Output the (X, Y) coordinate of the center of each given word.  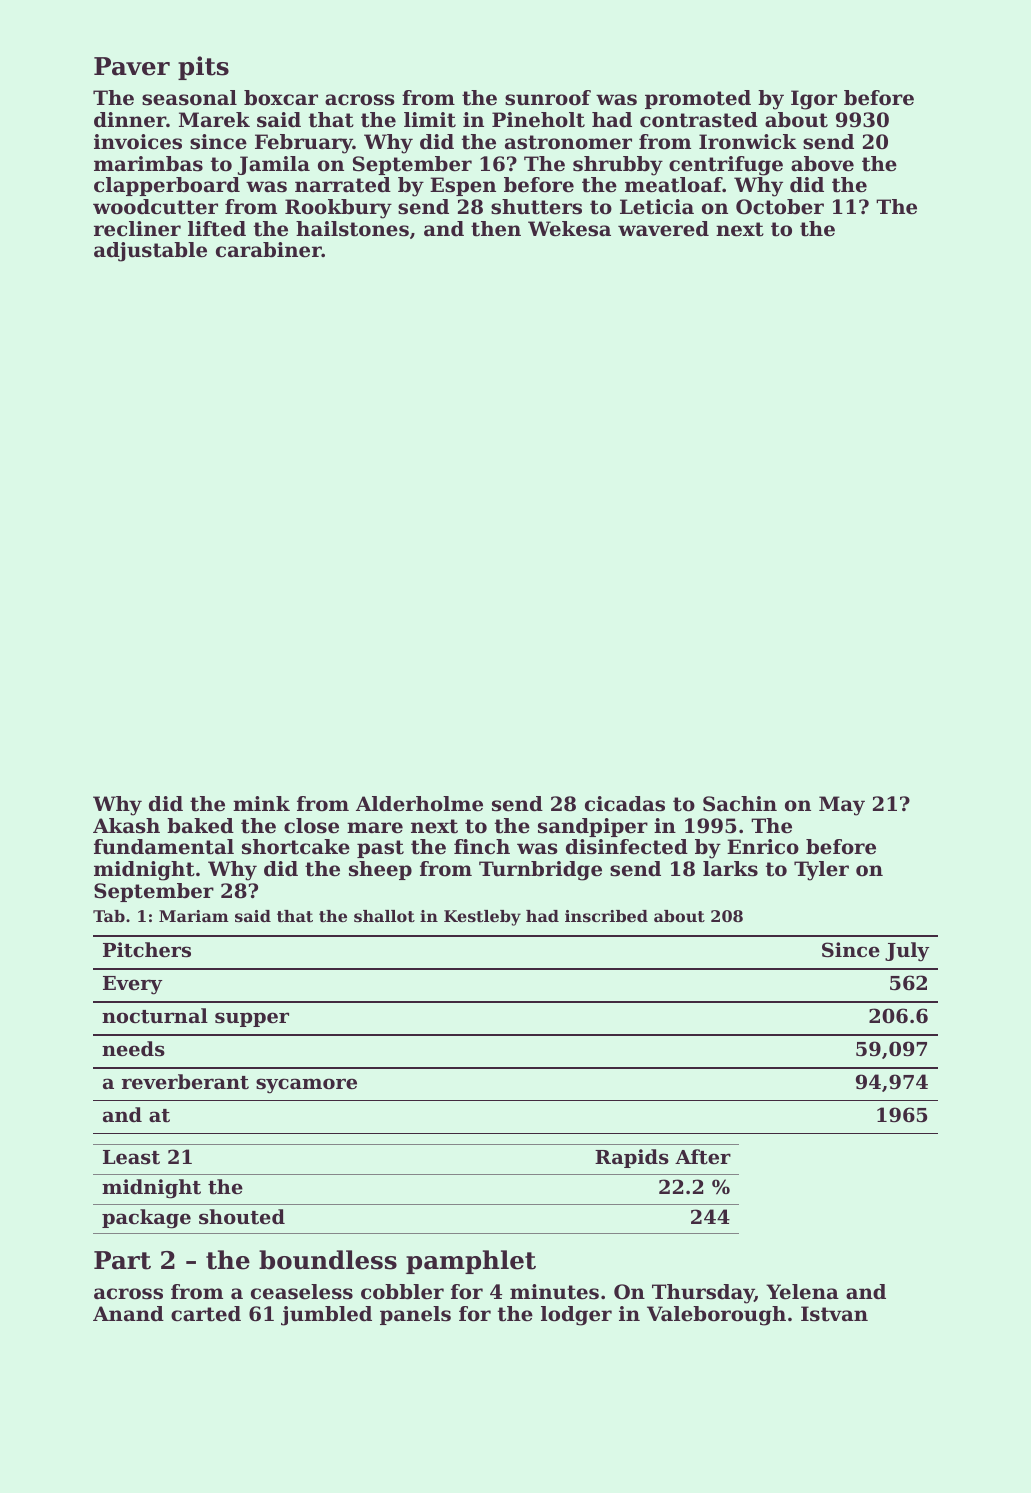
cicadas (625, 804)
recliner (137, 229)
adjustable (150, 252)
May (842, 806)
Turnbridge (540, 871)
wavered (663, 229)
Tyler (821, 871)
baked (200, 826)
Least (131, 1157)
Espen (463, 186)
